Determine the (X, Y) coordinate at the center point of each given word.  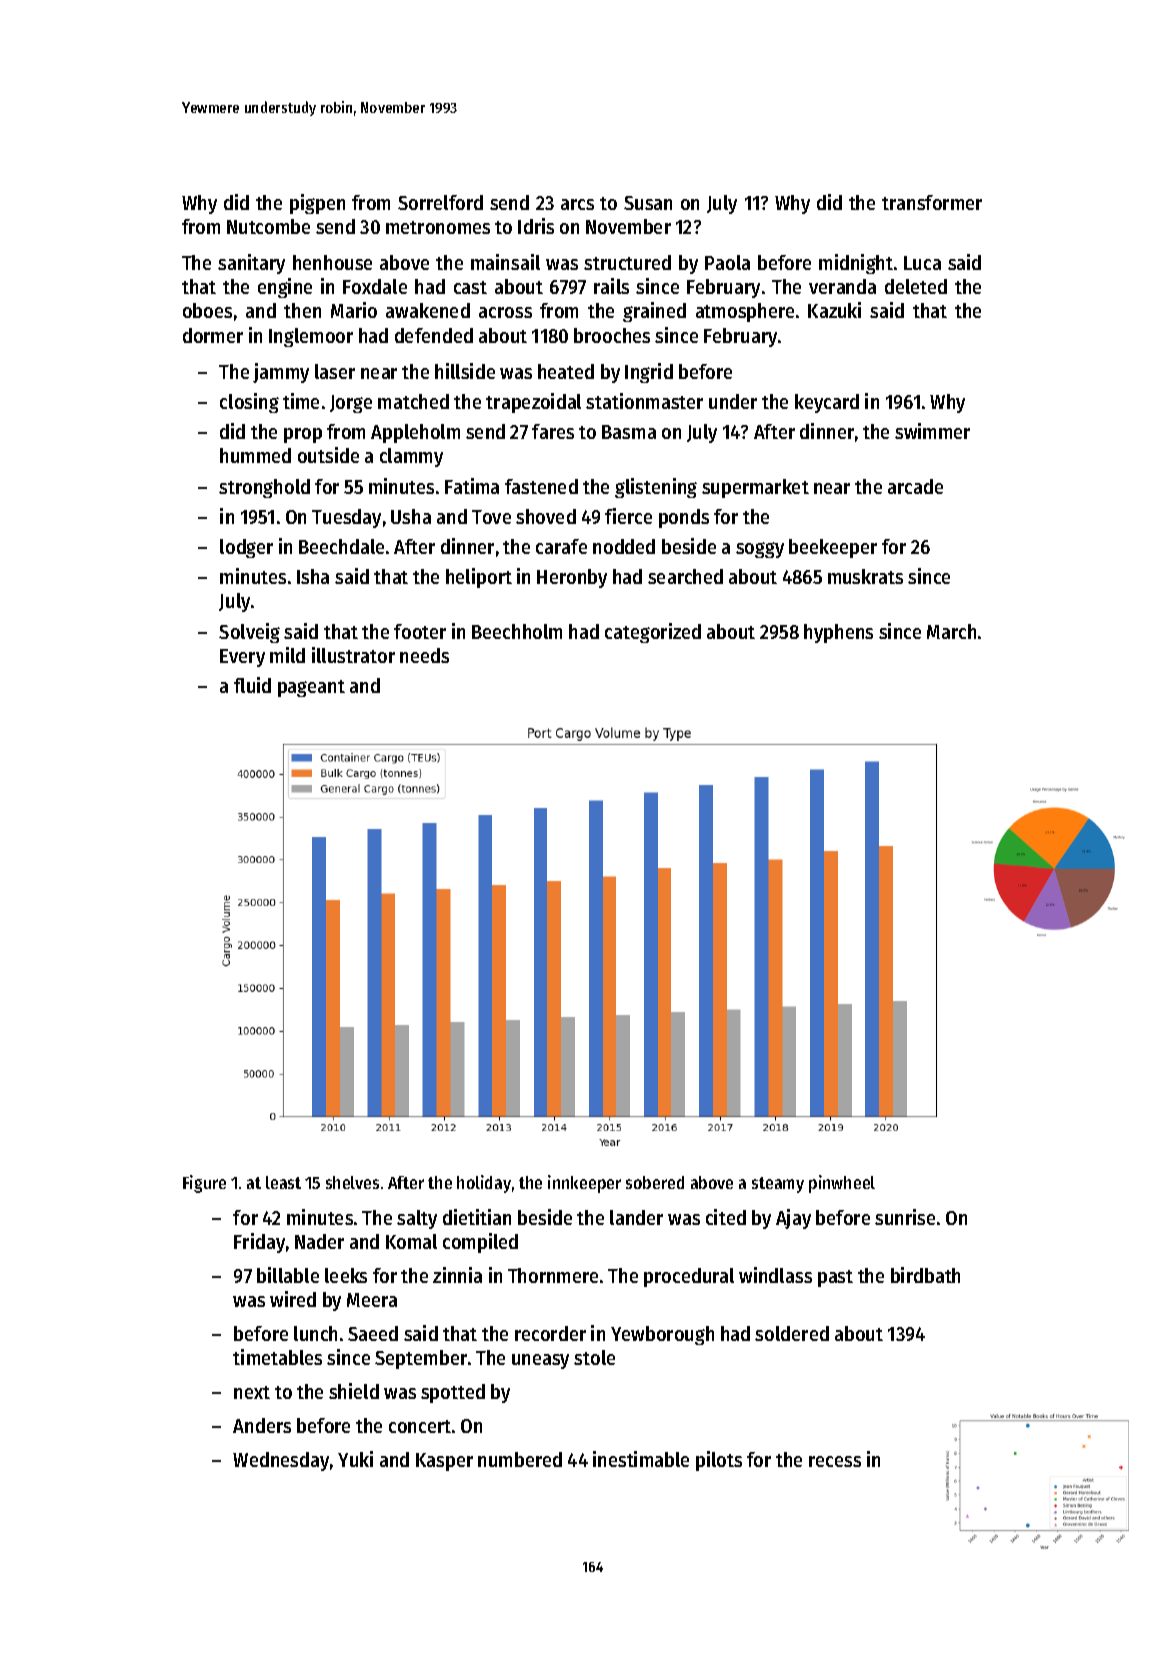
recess (835, 1461)
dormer (213, 335)
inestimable (641, 1459)
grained (654, 312)
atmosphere (745, 312)
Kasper (444, 1462)
